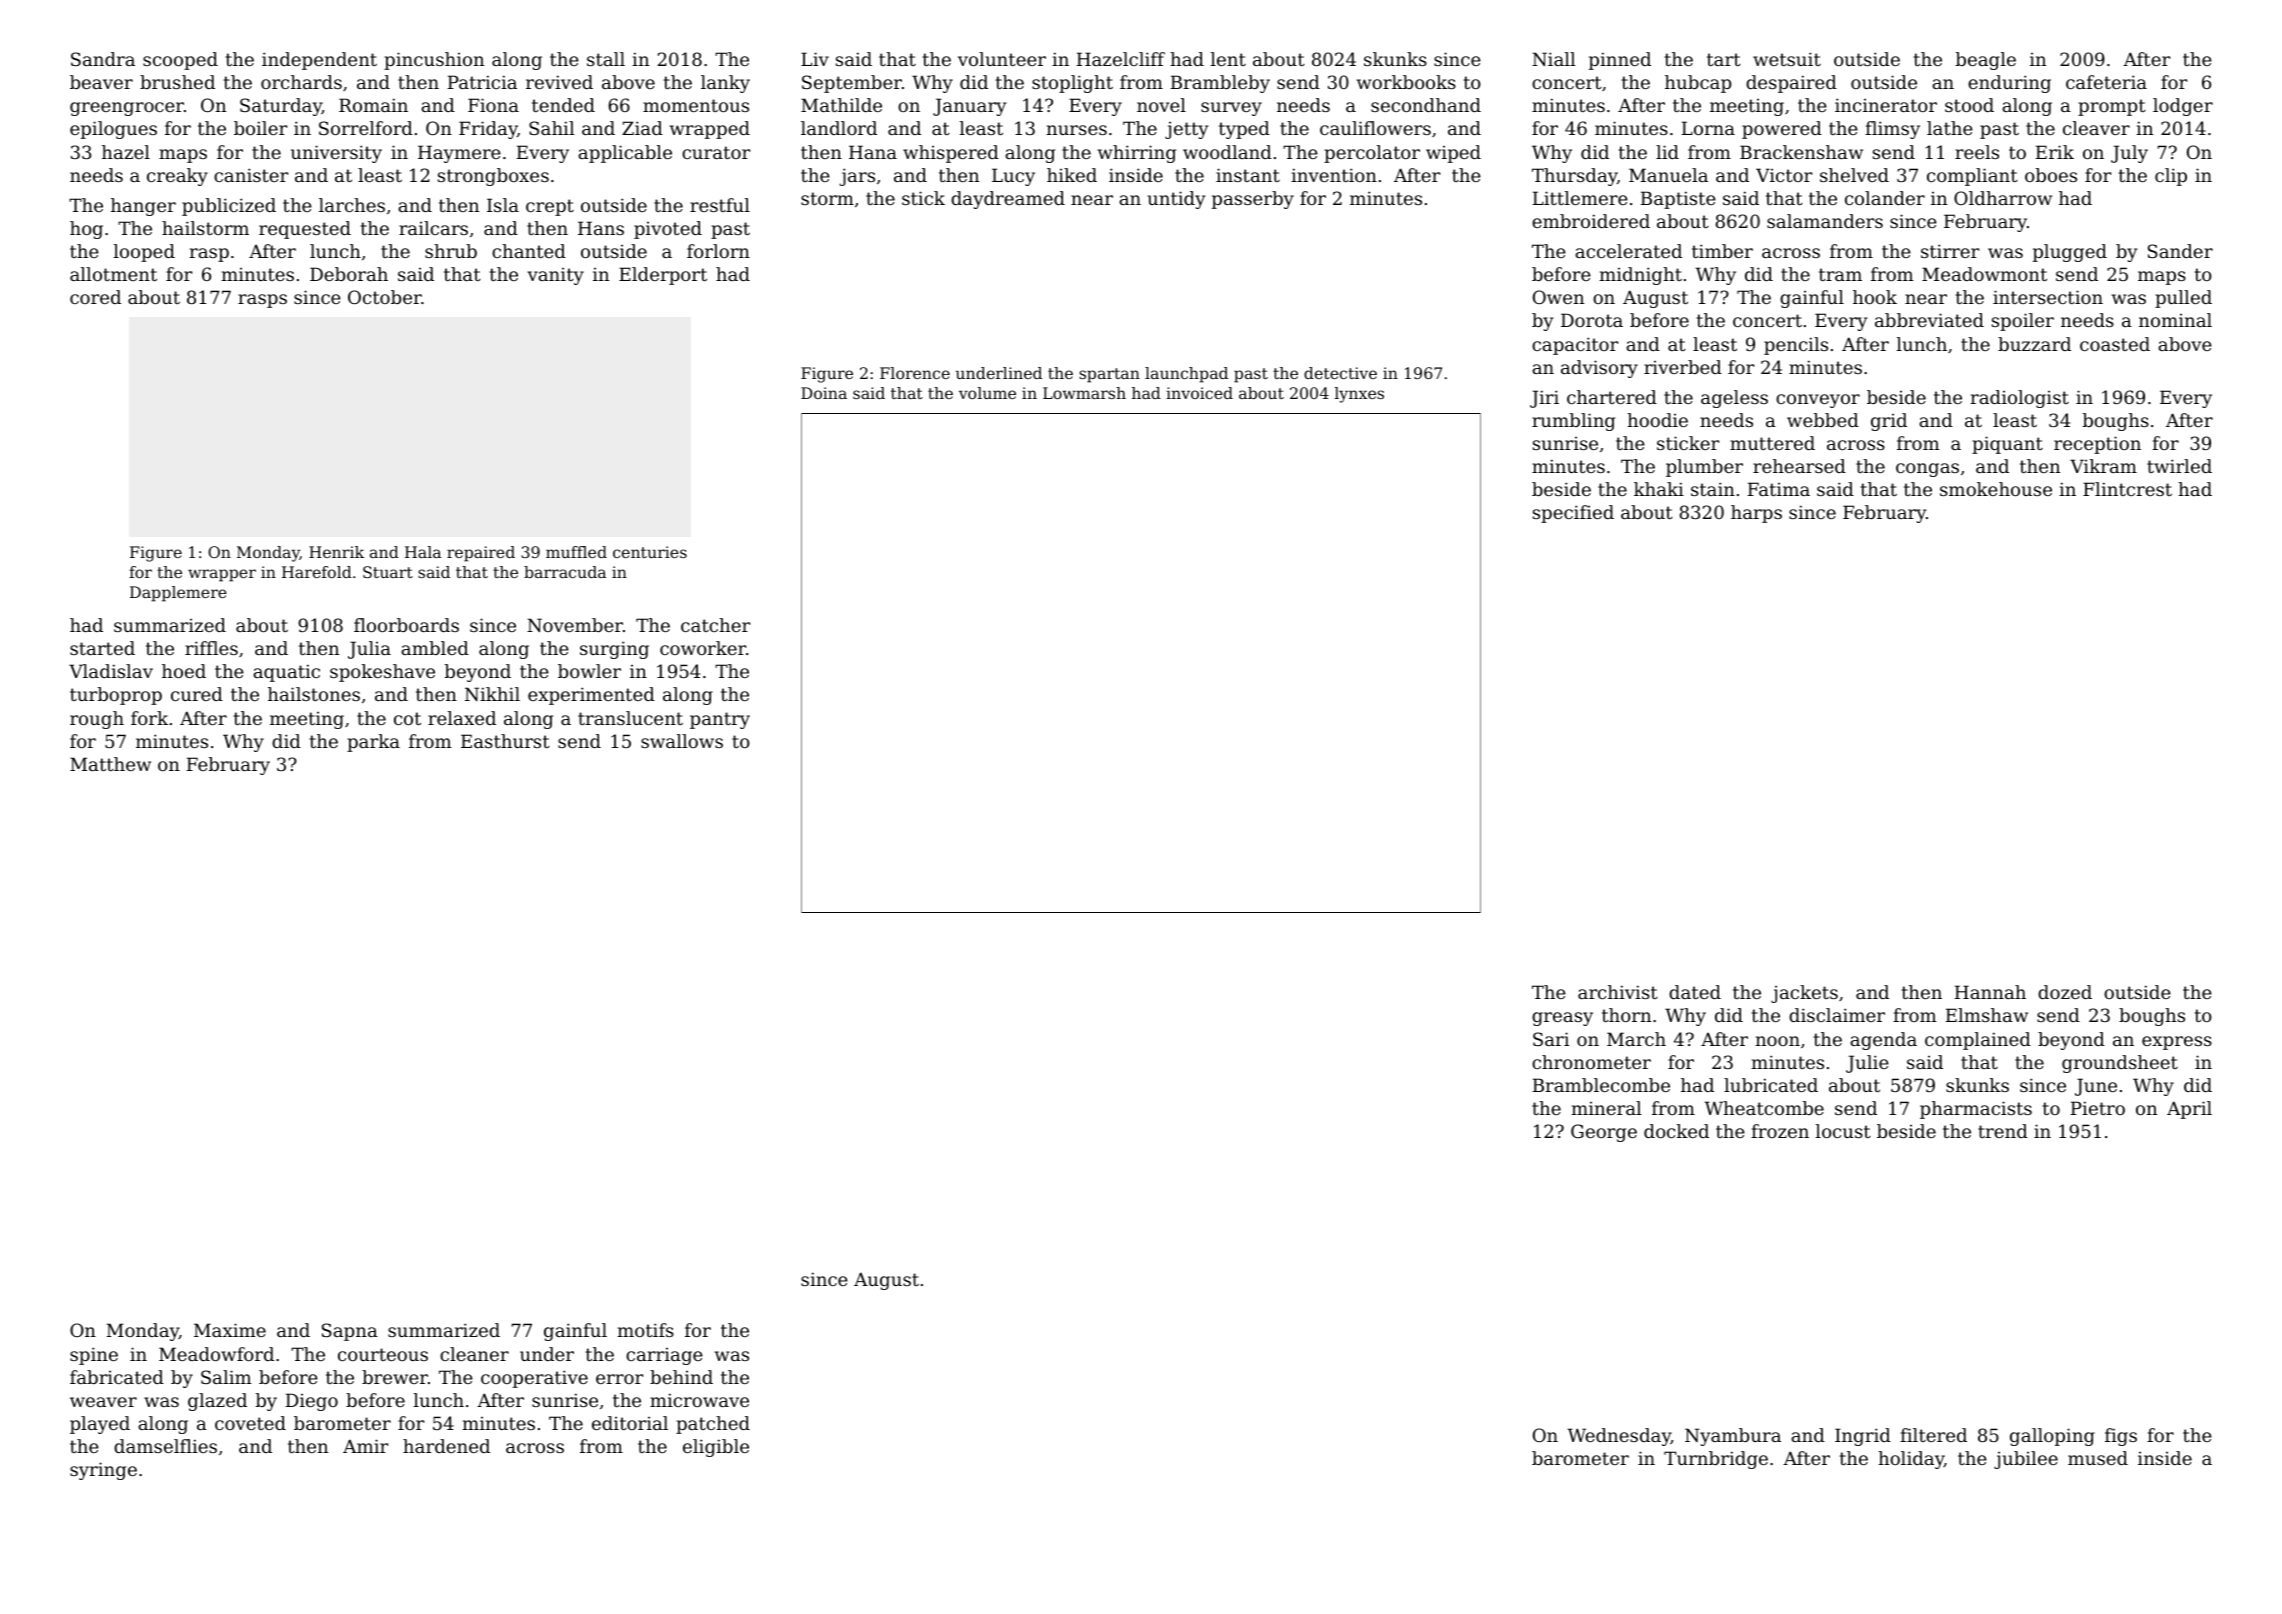 The width and height of the page is (2282, 1614). Describe the element at coordinates (1716, 1460) in the page. I see `Turnbridge` at that location.
